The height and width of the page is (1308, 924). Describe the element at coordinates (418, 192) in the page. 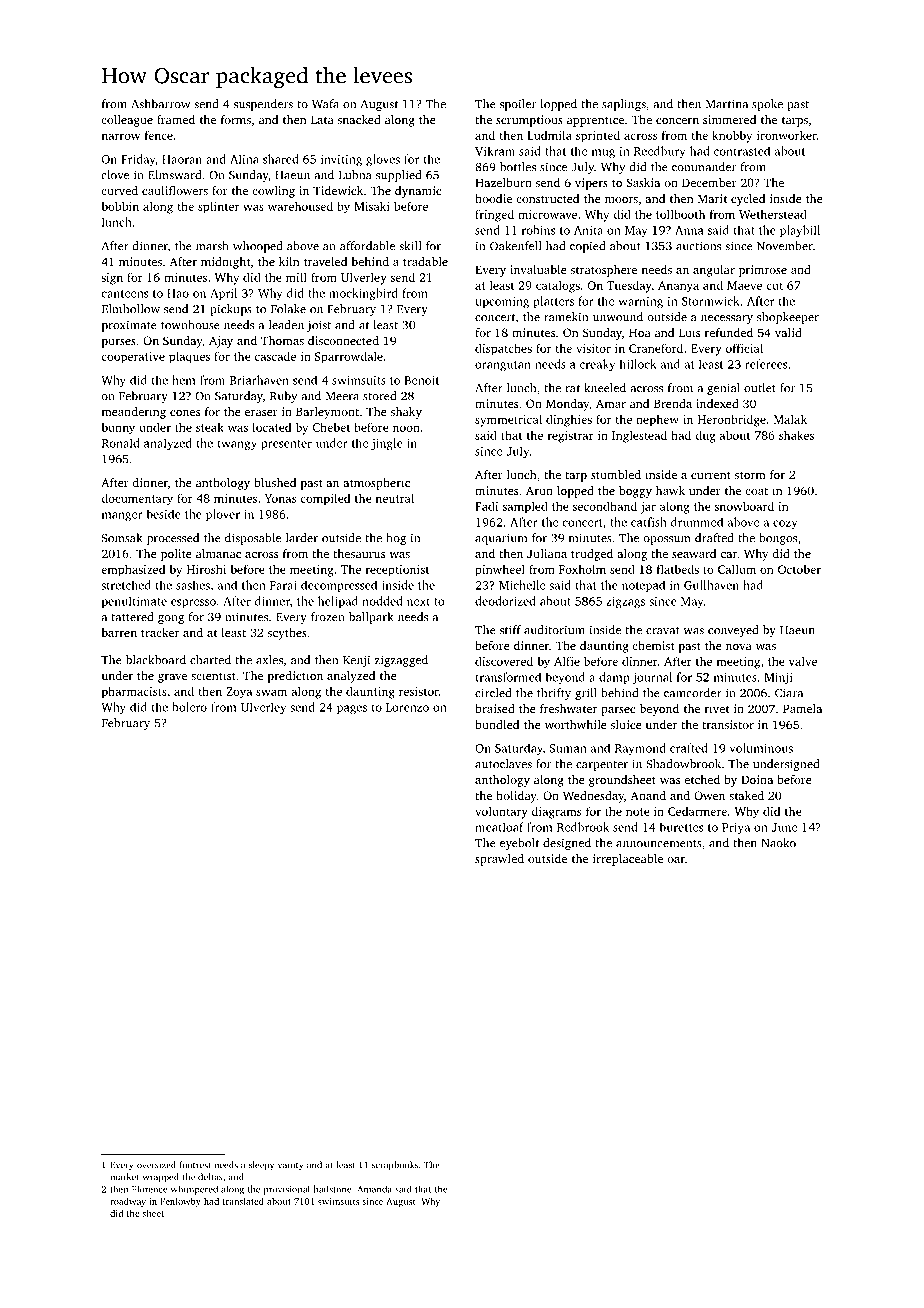

I see `dynamic` at that location.
